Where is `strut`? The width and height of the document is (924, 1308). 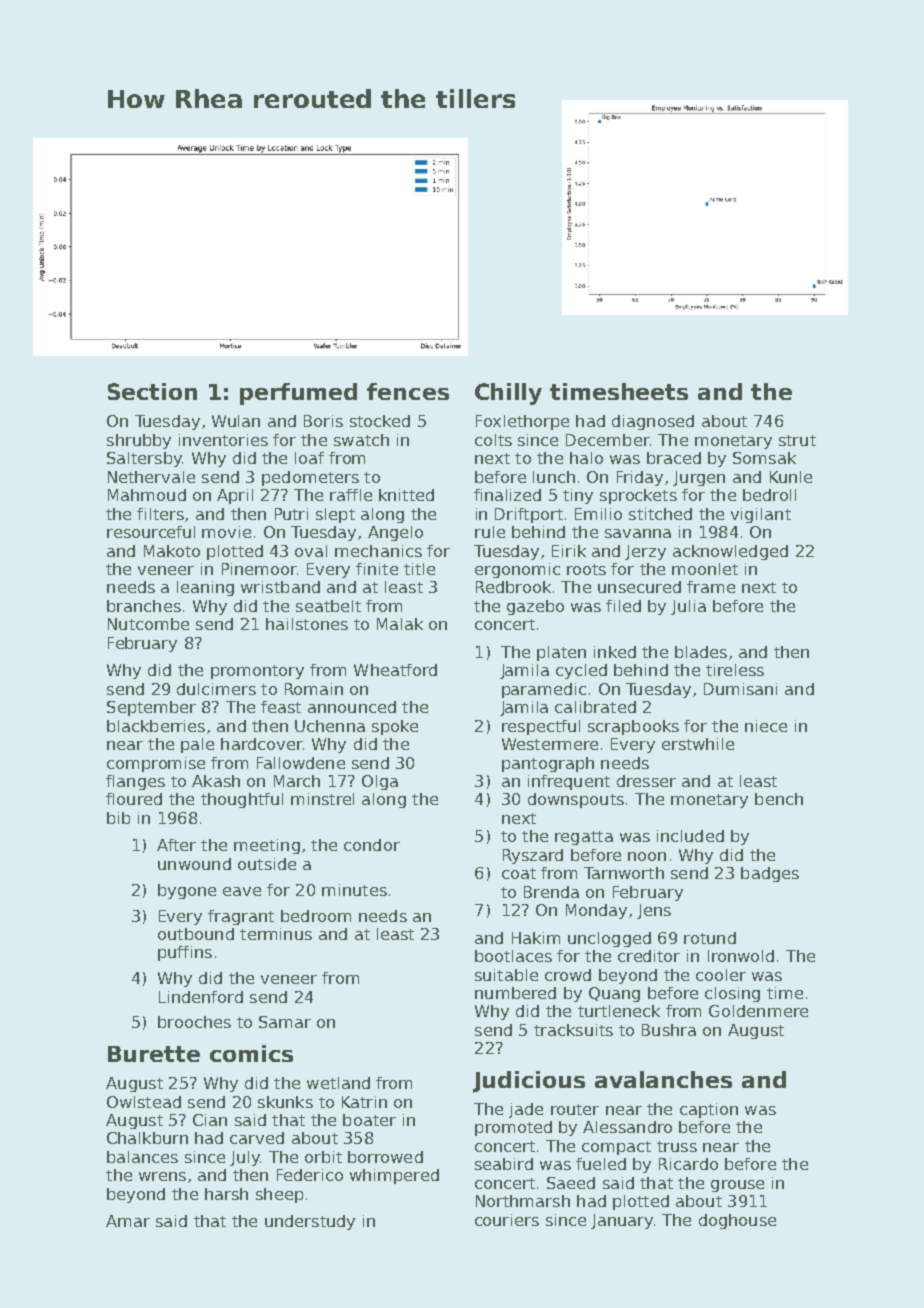 strut is located at coordinates (797, 440).
